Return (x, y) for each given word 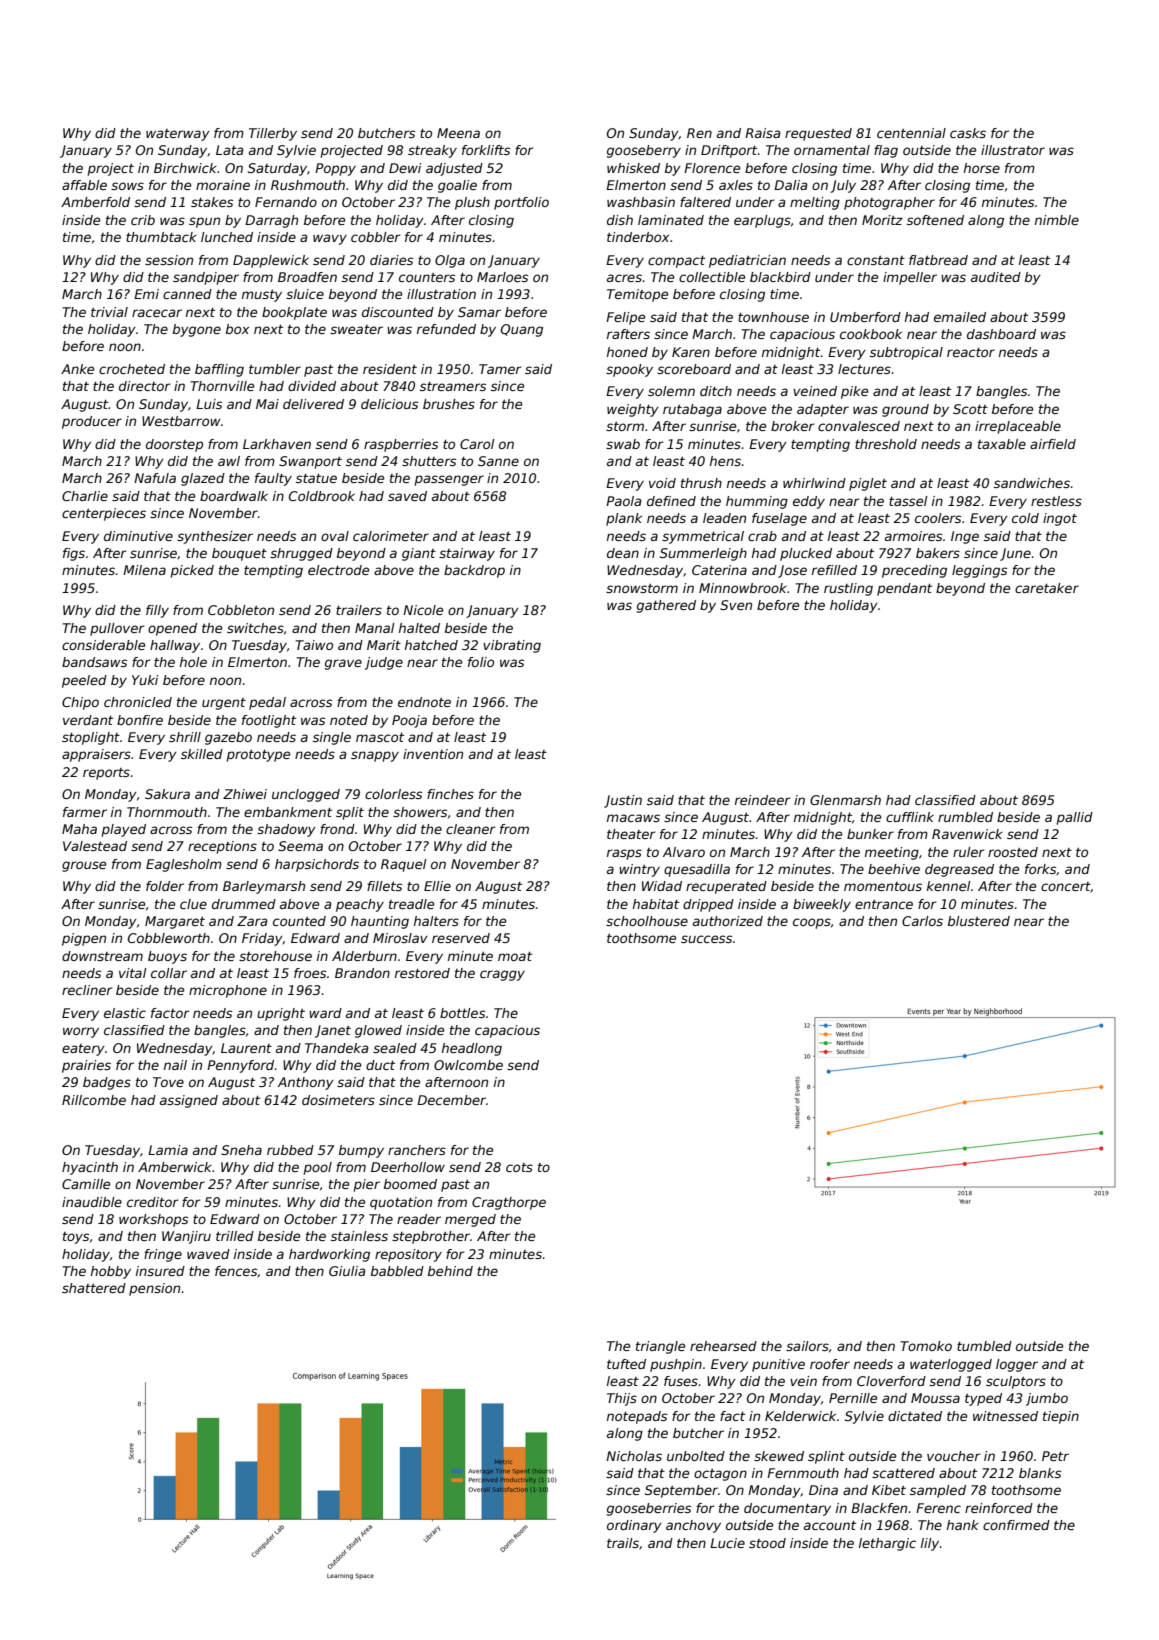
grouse (84, 866)
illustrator (1013, 150)
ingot (1060, 519)
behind (450, 1271)
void (662, 483)
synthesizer (215, 537)
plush (472, 203)
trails (623, 1543)
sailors (807, 1346)
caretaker (1047, 588)
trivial (109, 312)
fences (236, 1271)
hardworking (329, 1255)
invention (433, 754)
